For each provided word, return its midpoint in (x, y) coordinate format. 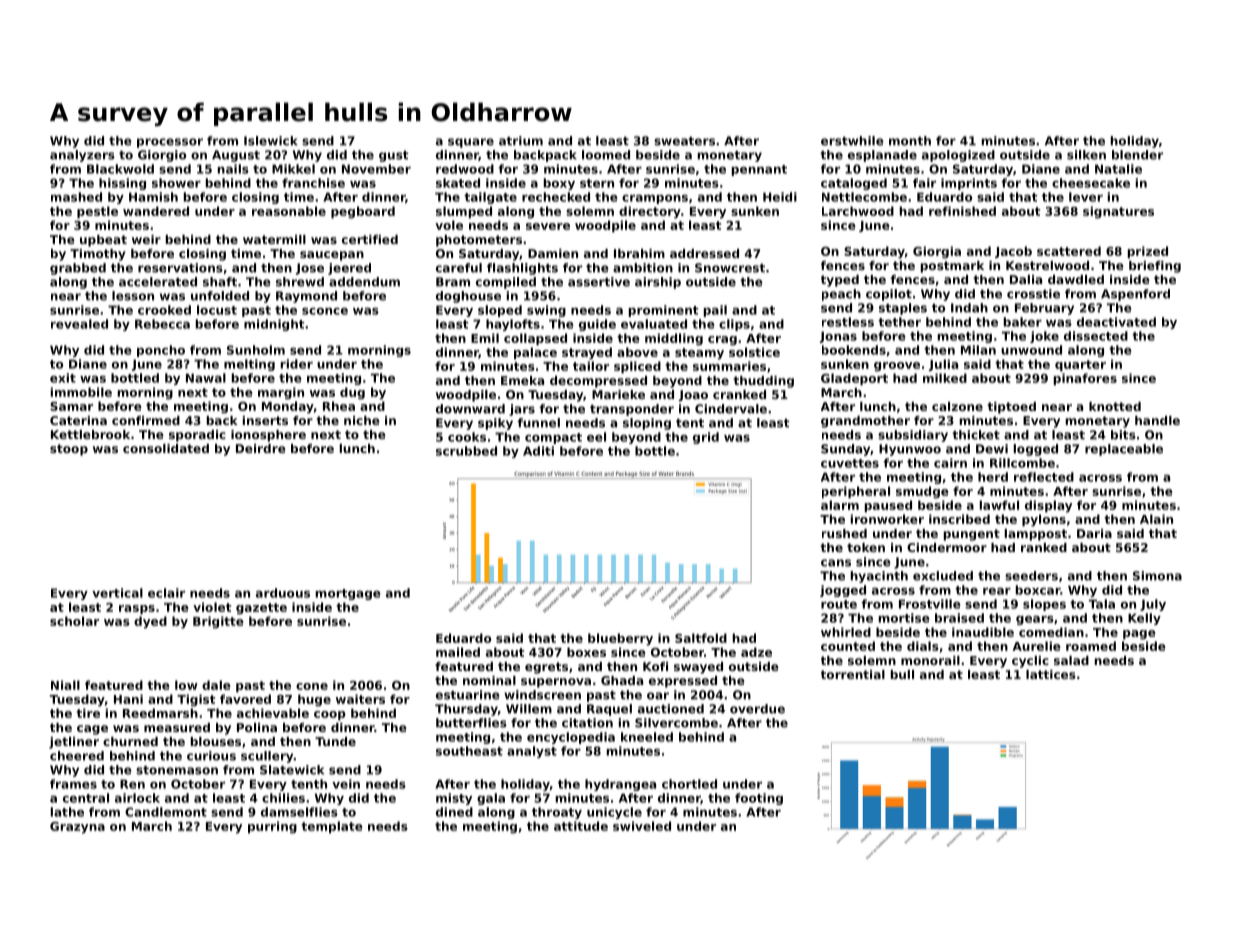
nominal (489, 680)
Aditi (538, 451)
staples (903, 309)
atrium (521, 141)
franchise (313, 183)
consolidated (166, 448)
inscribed (959, 519)
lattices (1051, 674)
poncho (161, 351)
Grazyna (77, 828)
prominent (663, 311)
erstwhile (852, 141)
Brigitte (218, 622)
